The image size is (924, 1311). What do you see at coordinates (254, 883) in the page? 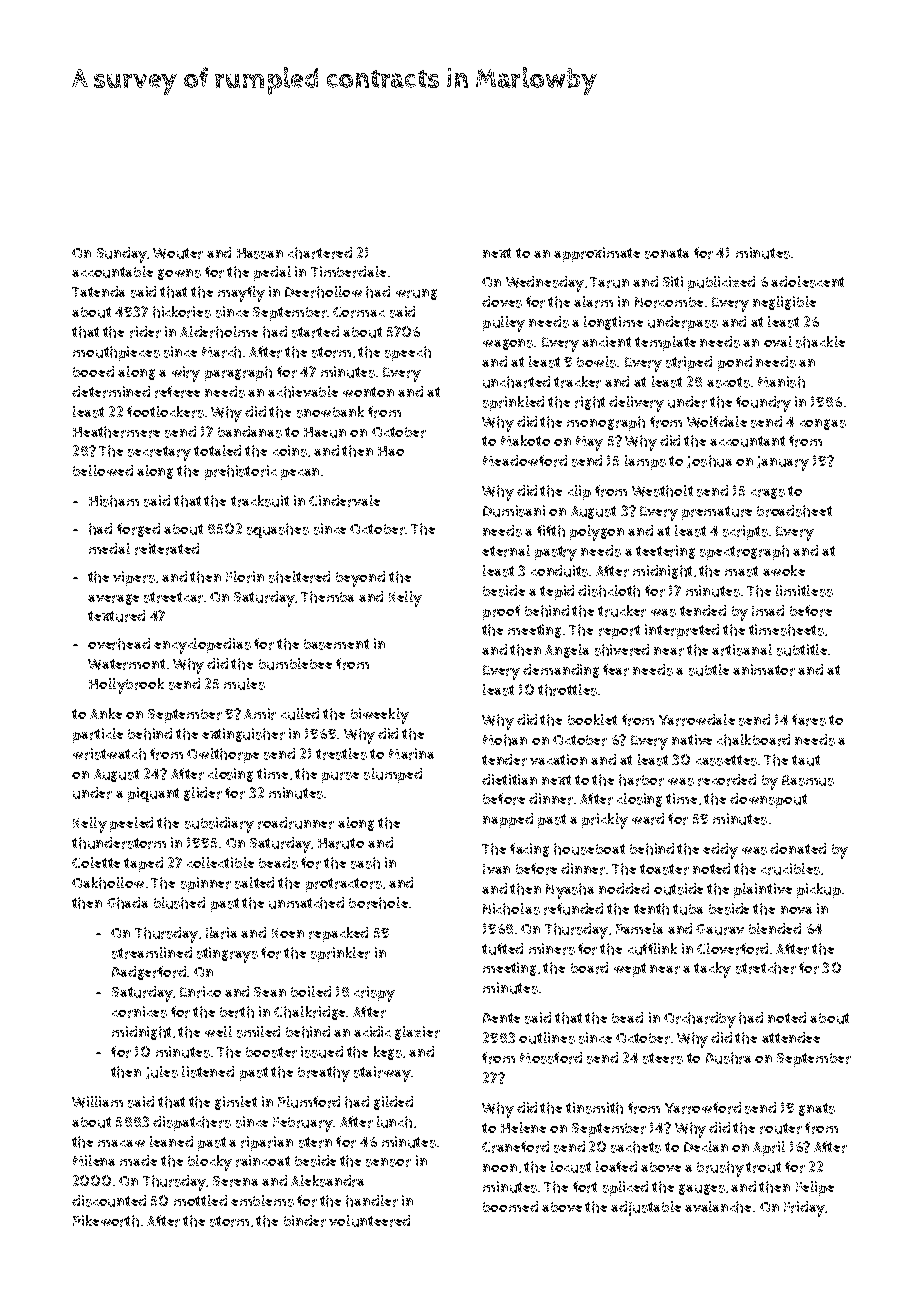
I see `salted` at bounding box center [254, 883].
